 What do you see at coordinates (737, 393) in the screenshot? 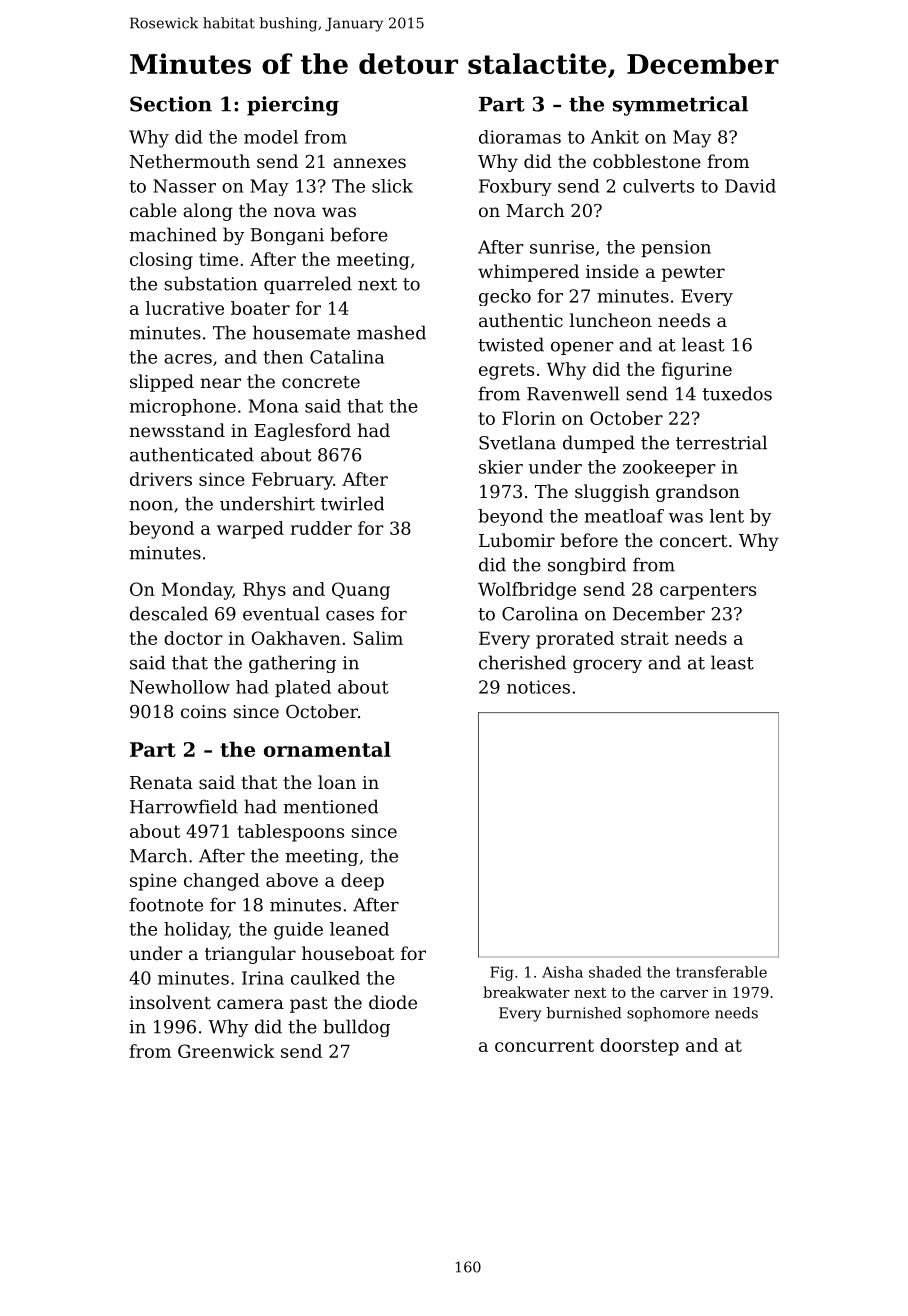
I see `tuxedos` at bounding box center [737, 393].
